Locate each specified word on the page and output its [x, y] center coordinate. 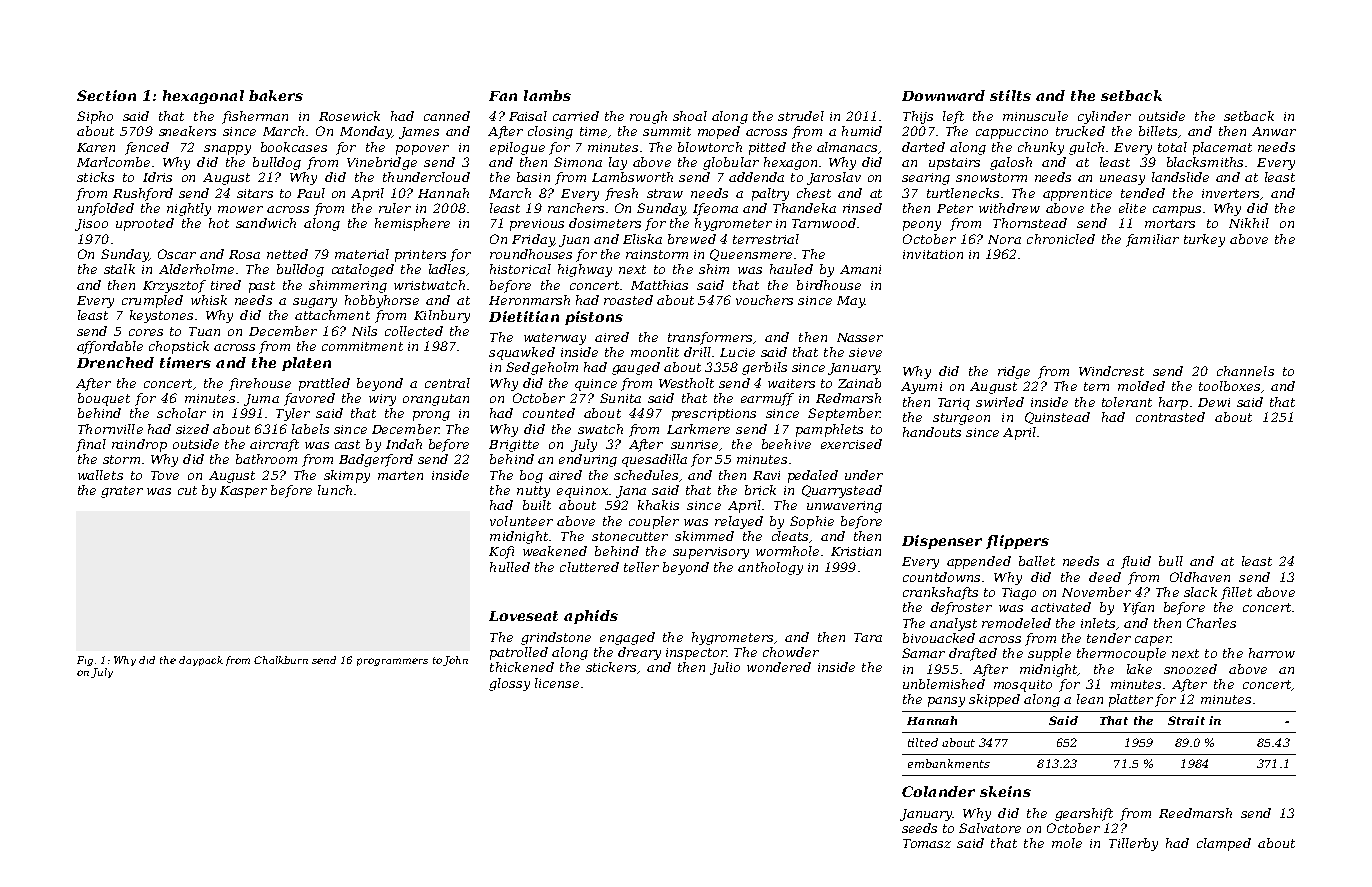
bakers [276, 95]
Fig [85, 661]
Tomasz [927, 843]
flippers [1017, 542]
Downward [943, 95]
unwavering [844, 507]
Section [106, 95]
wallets [100, 475]
